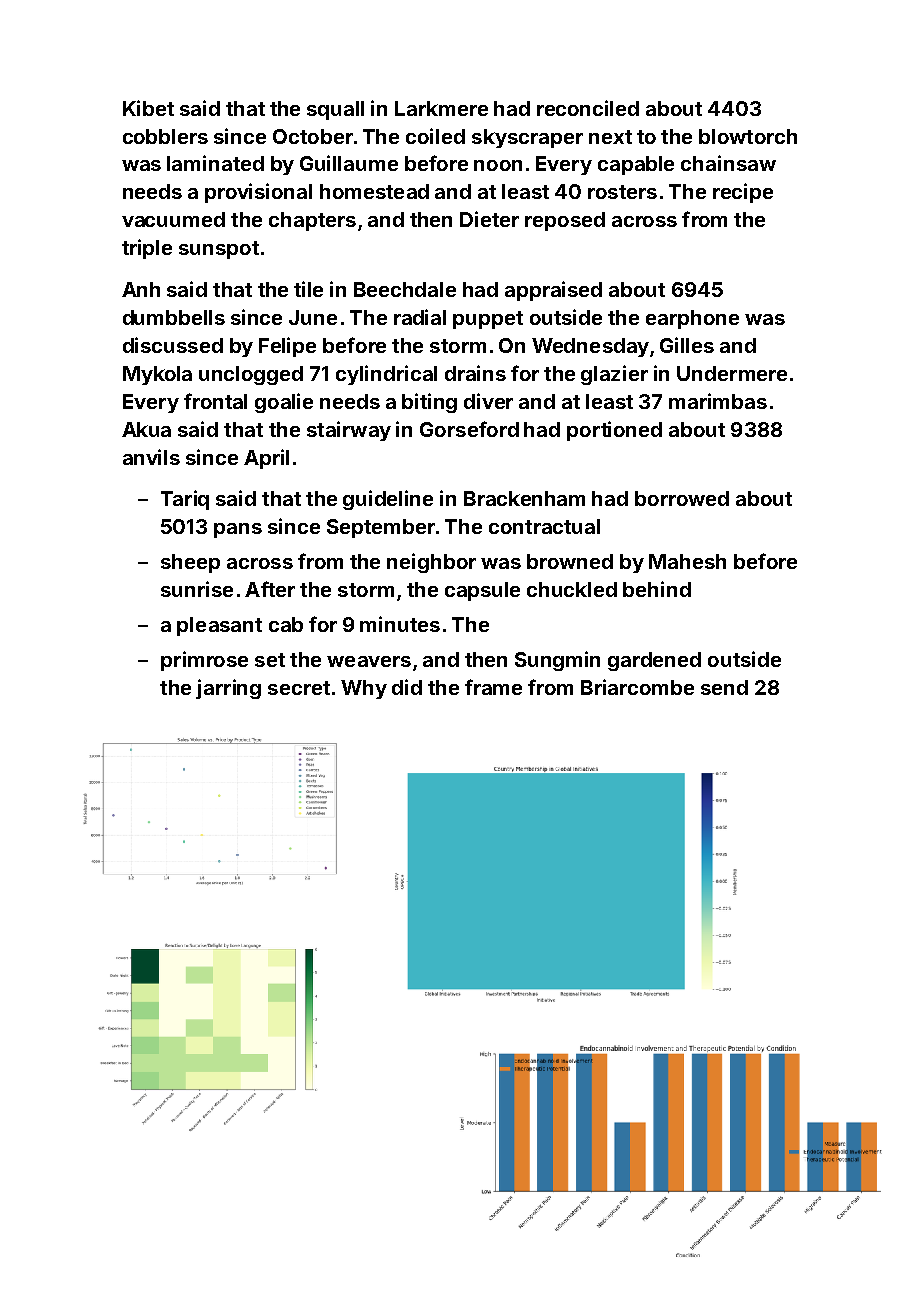  I want to click on appraised, so click(553, 291).
